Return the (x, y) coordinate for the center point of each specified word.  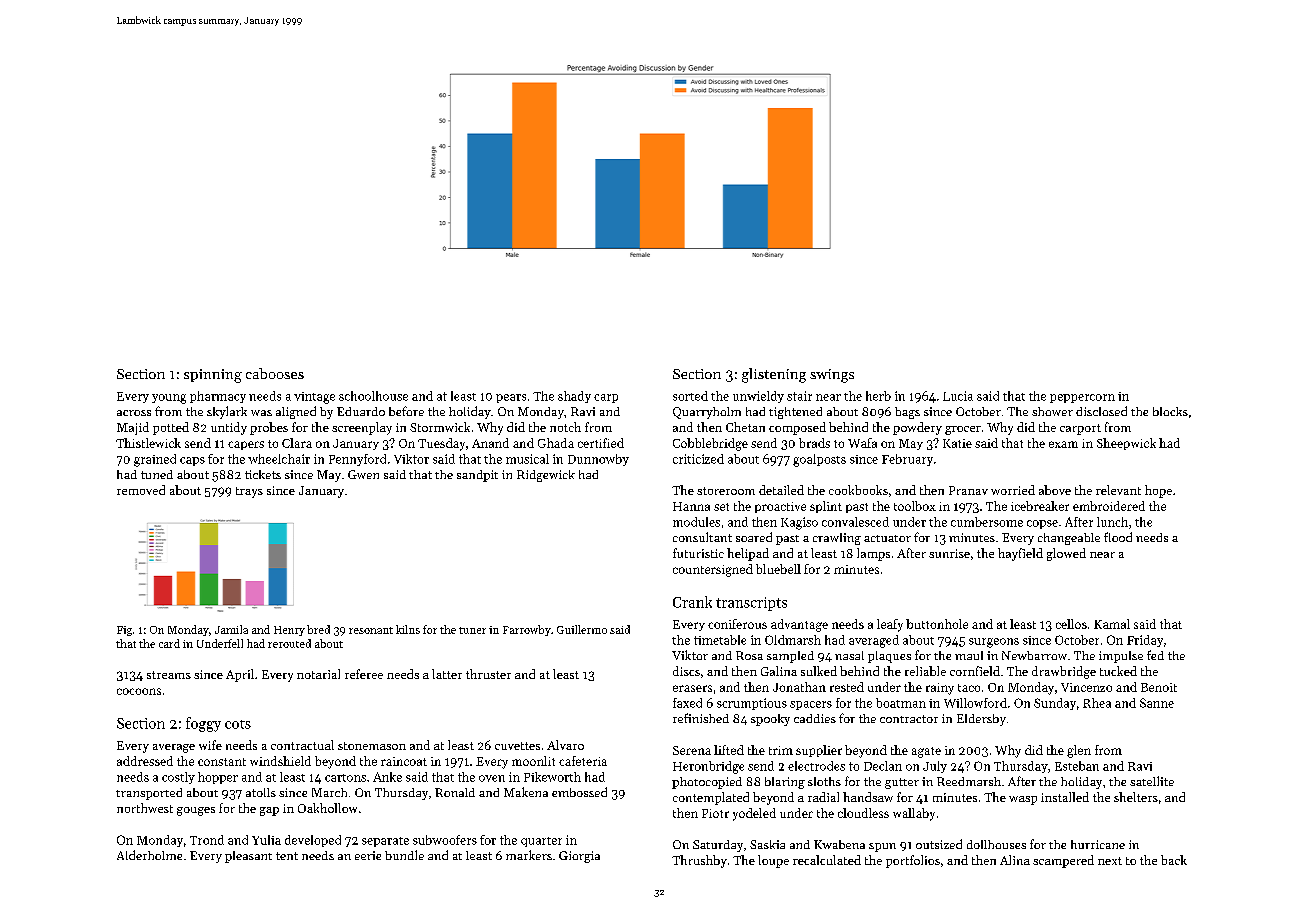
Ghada (556, 443)
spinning (213, 376)
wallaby (914, 814)
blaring (785, 783)
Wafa (862, 443)
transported (149, 794)
